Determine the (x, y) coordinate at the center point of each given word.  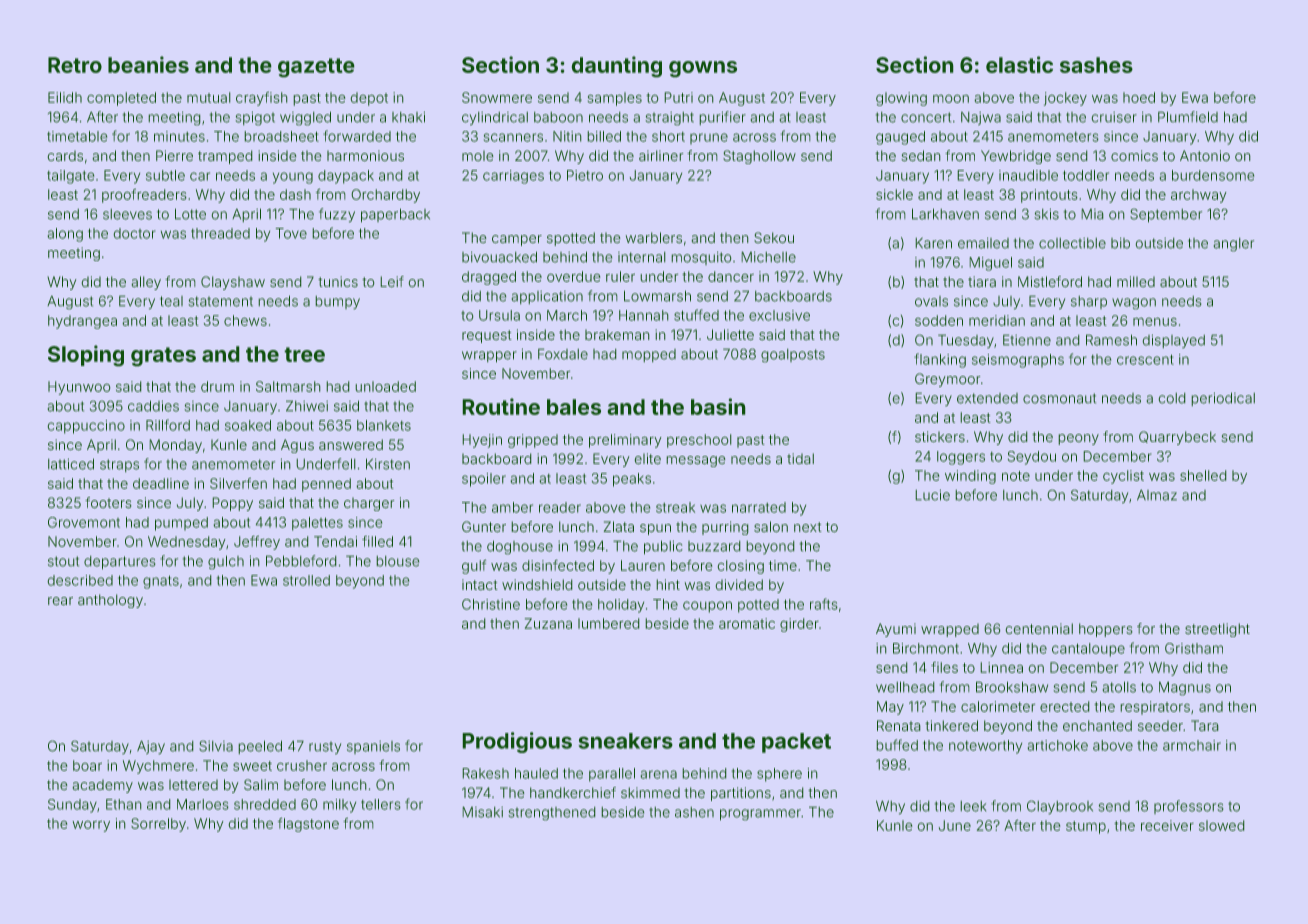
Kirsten (388, 464)
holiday (621, 606)
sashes (1096, 65)
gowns (703, 69)
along (65, 235)
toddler (1086, 175)
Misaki (482, 812)
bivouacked (499, 257)
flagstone (308, 824)
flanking (940, 360)
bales (574, 407)
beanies (148, 64)
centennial (1039, 629)
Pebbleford (301, 561)
